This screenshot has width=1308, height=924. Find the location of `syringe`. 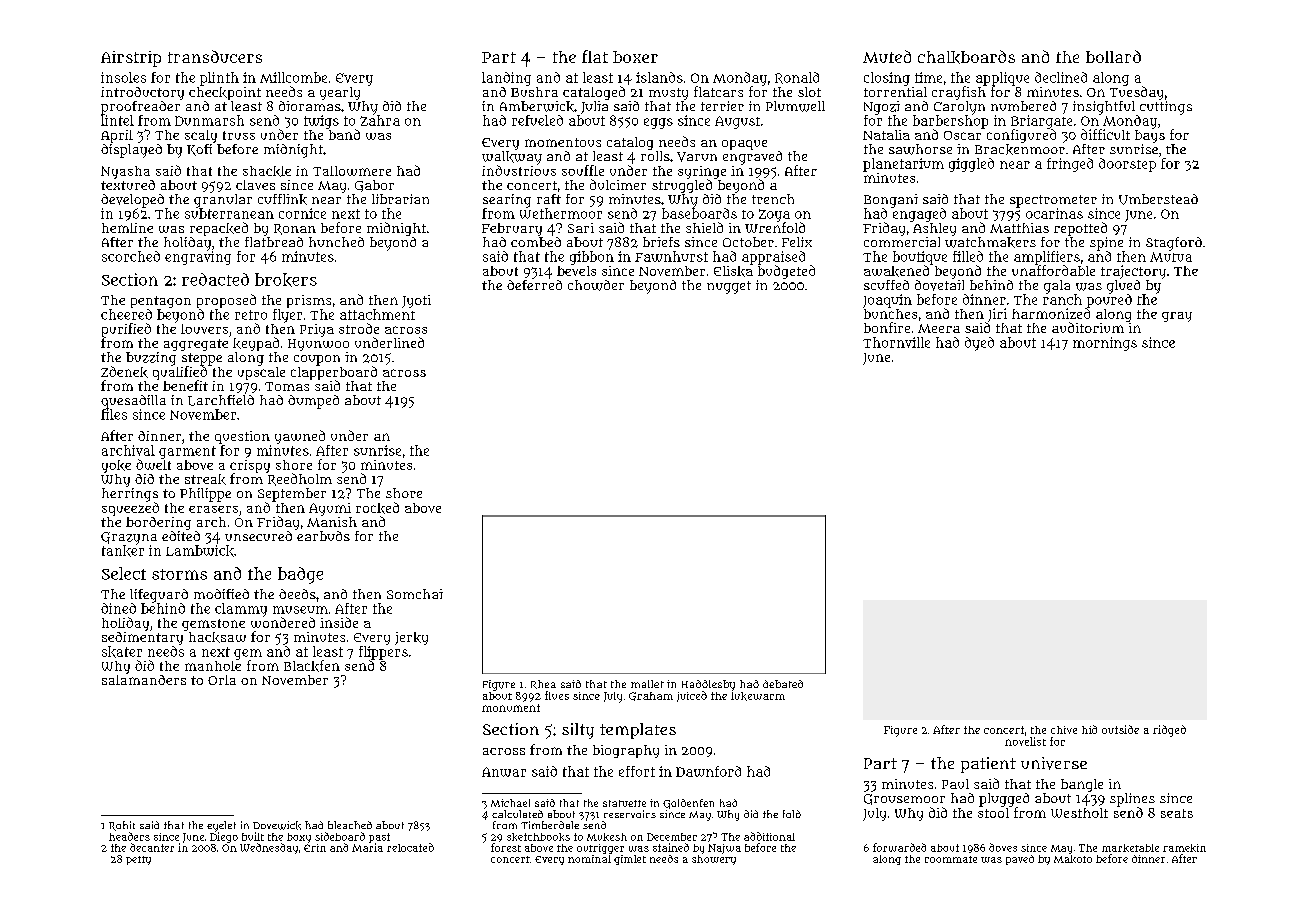

syringe is located at coordinates (702, 172).
